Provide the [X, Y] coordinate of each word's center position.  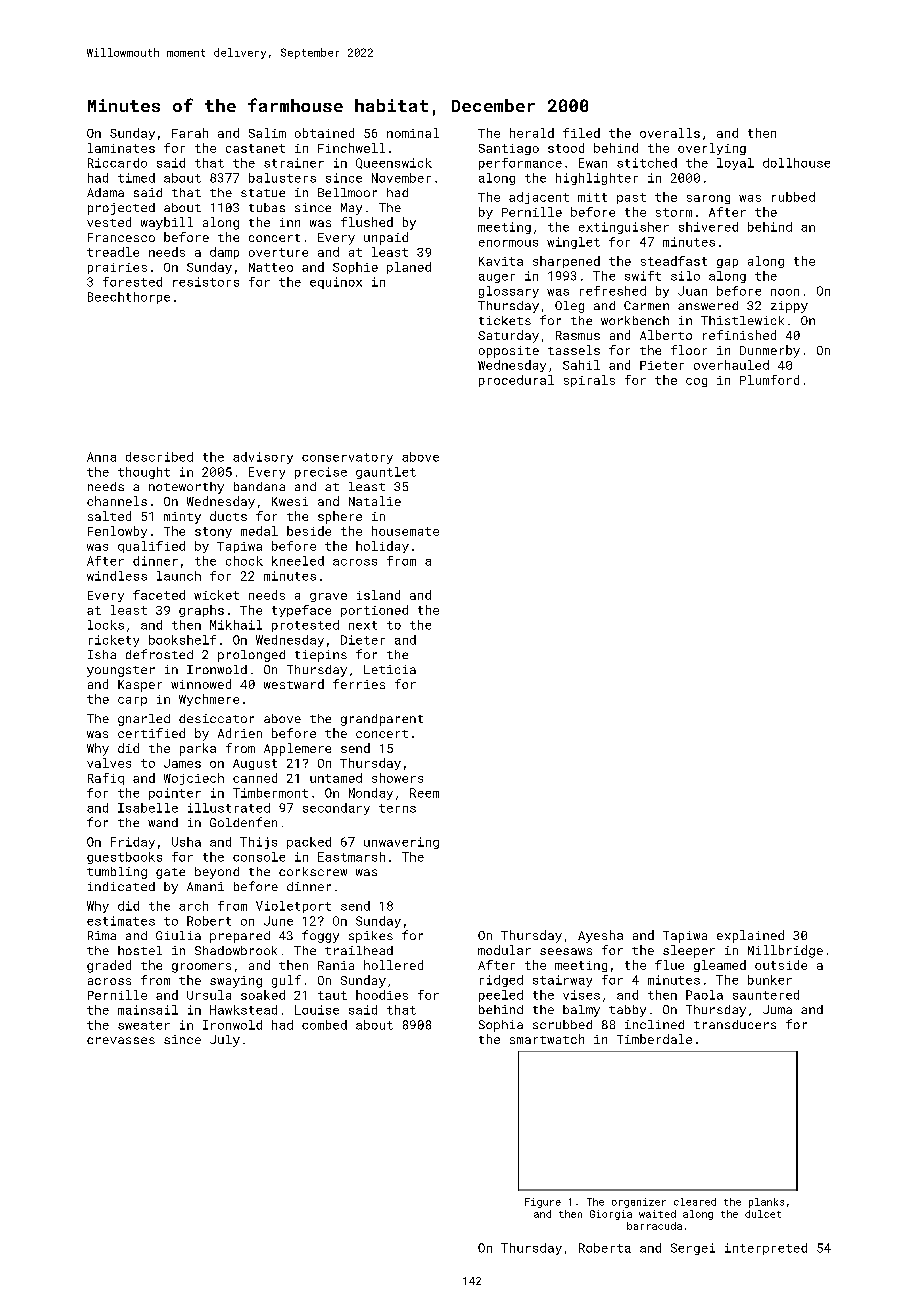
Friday [133, 843]
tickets [505, 320]
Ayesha [600, 936]
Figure [543, 1203]
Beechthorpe [129, 298]
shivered [708, 227]
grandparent [382, 720]
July [225, 1041]
